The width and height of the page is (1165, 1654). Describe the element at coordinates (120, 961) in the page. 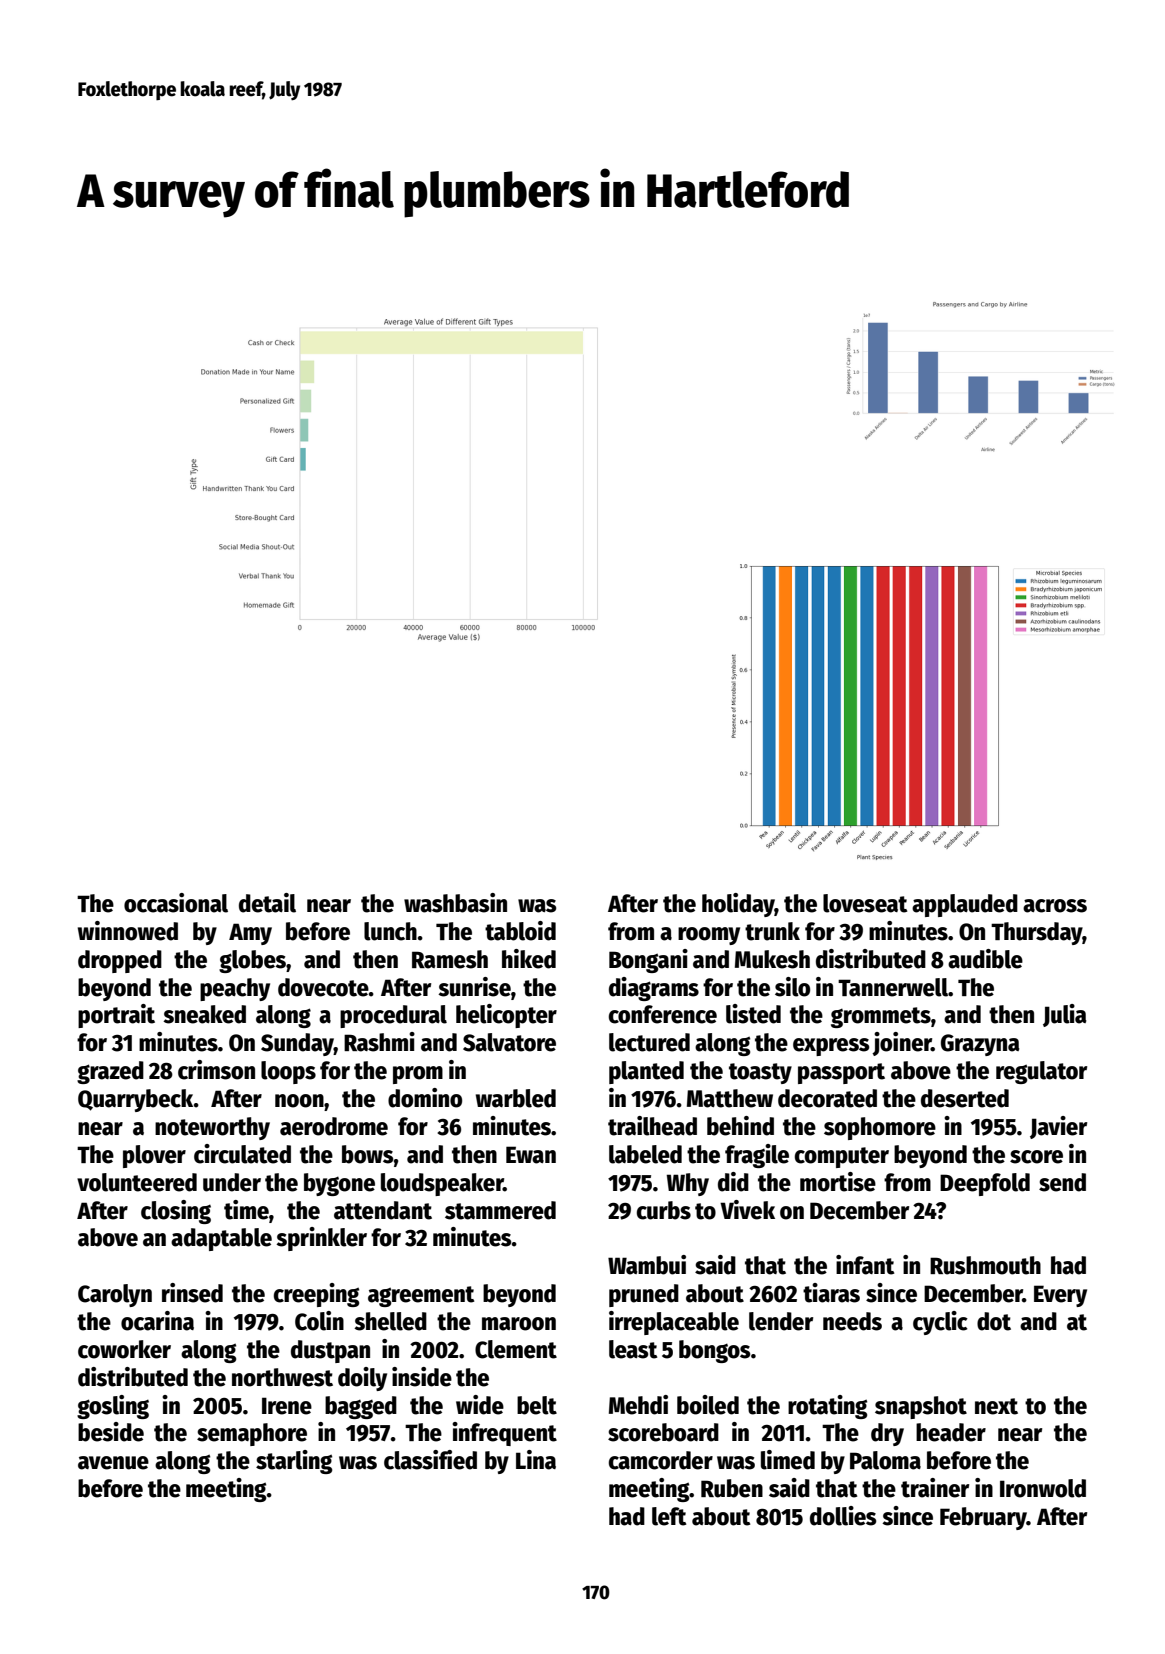

I see `dropped` at that location.
